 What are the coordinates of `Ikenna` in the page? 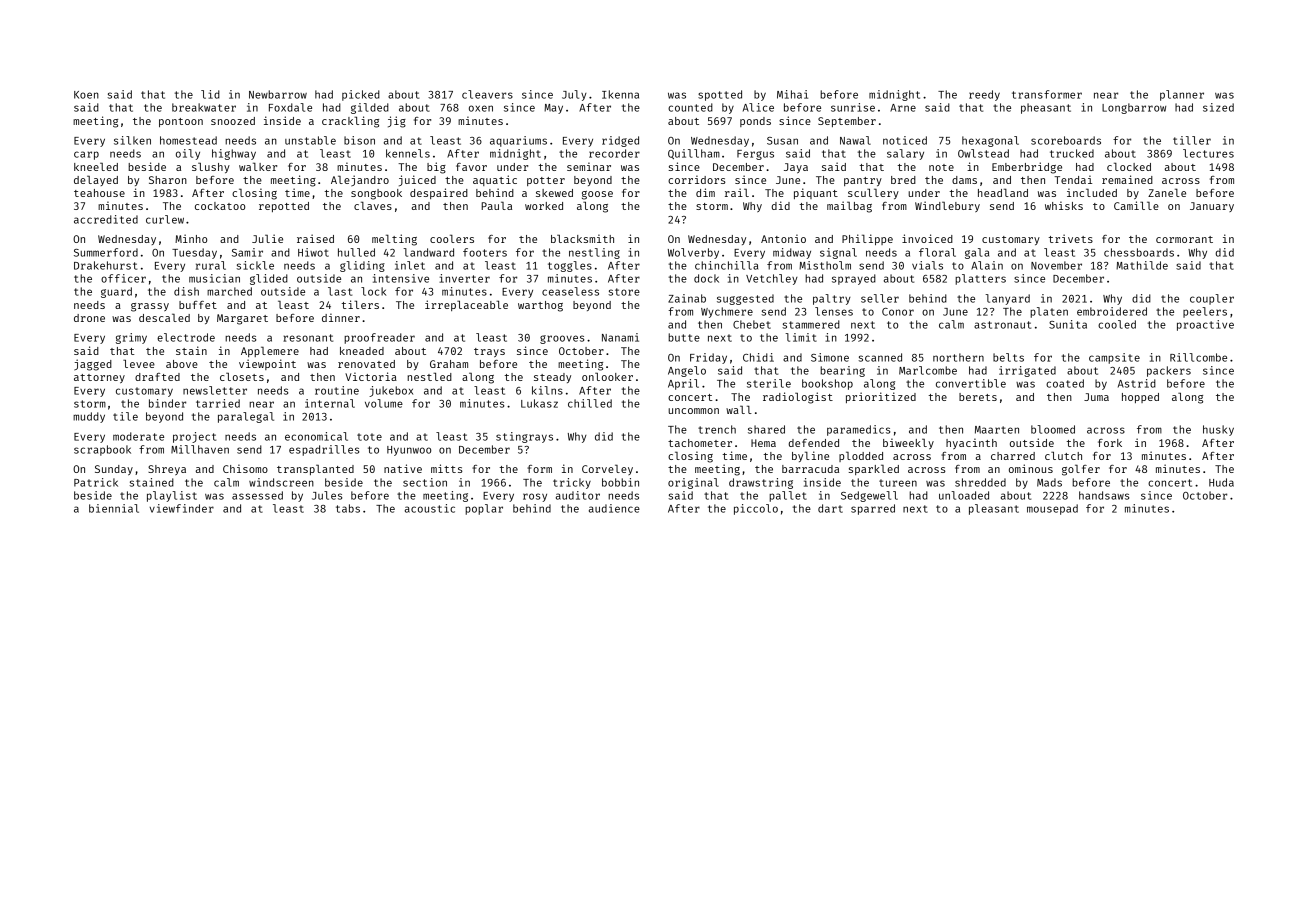 It's located at (620, 94).
